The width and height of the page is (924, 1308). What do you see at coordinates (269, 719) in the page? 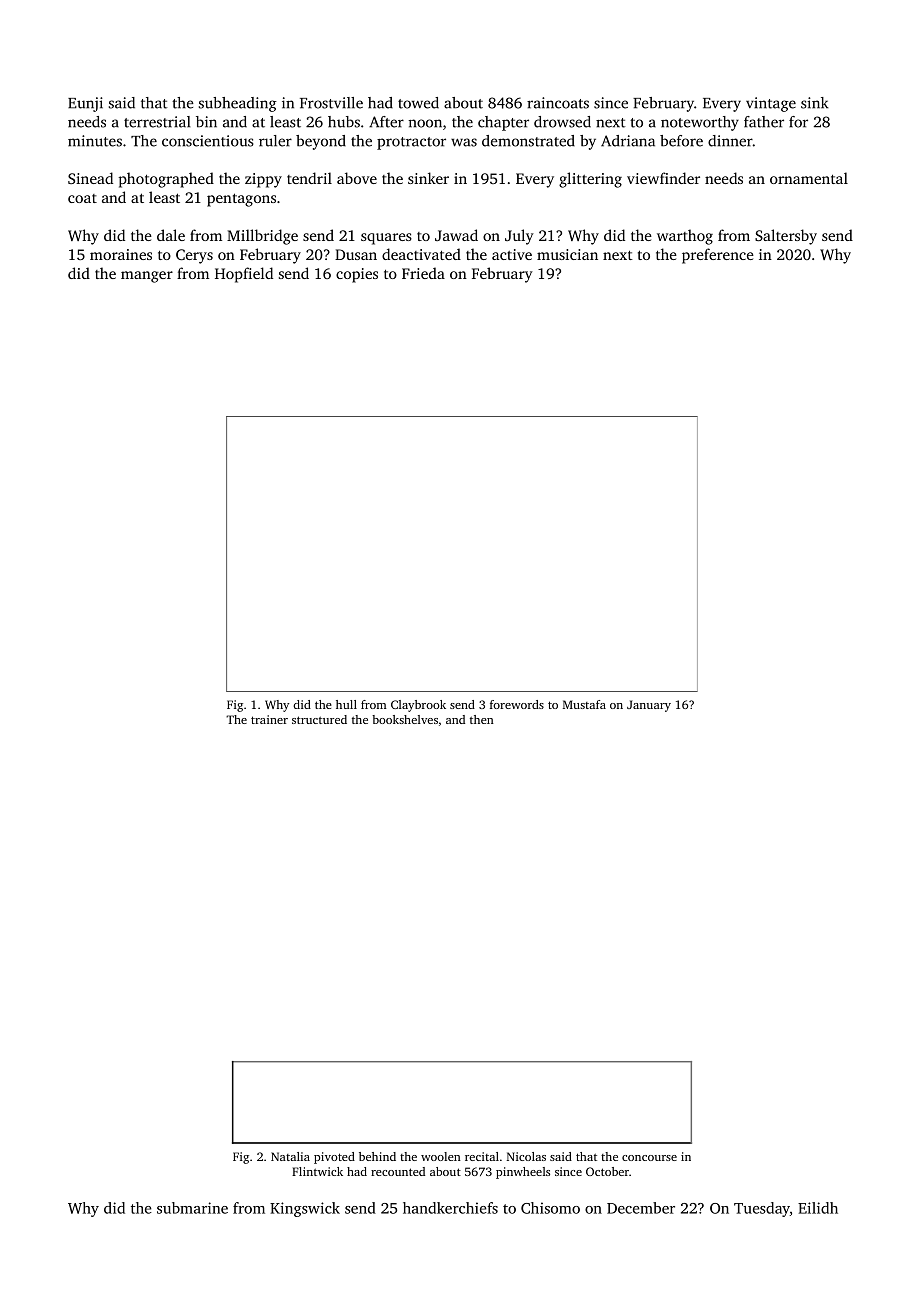
I see `trainer` at bounding box center [269, 719].
